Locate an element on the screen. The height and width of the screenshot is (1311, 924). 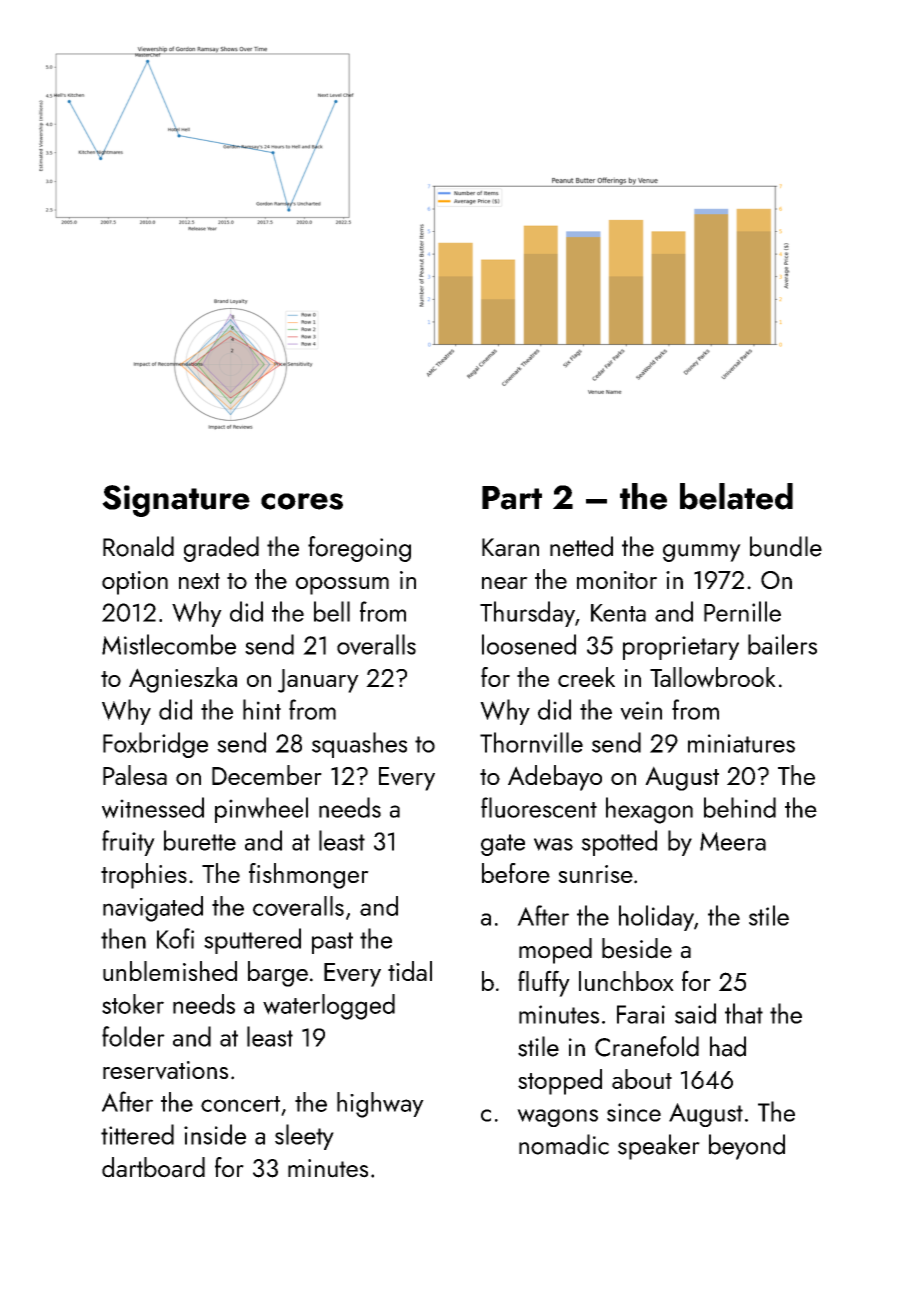
Signature is located at coordinates (176, 501).
